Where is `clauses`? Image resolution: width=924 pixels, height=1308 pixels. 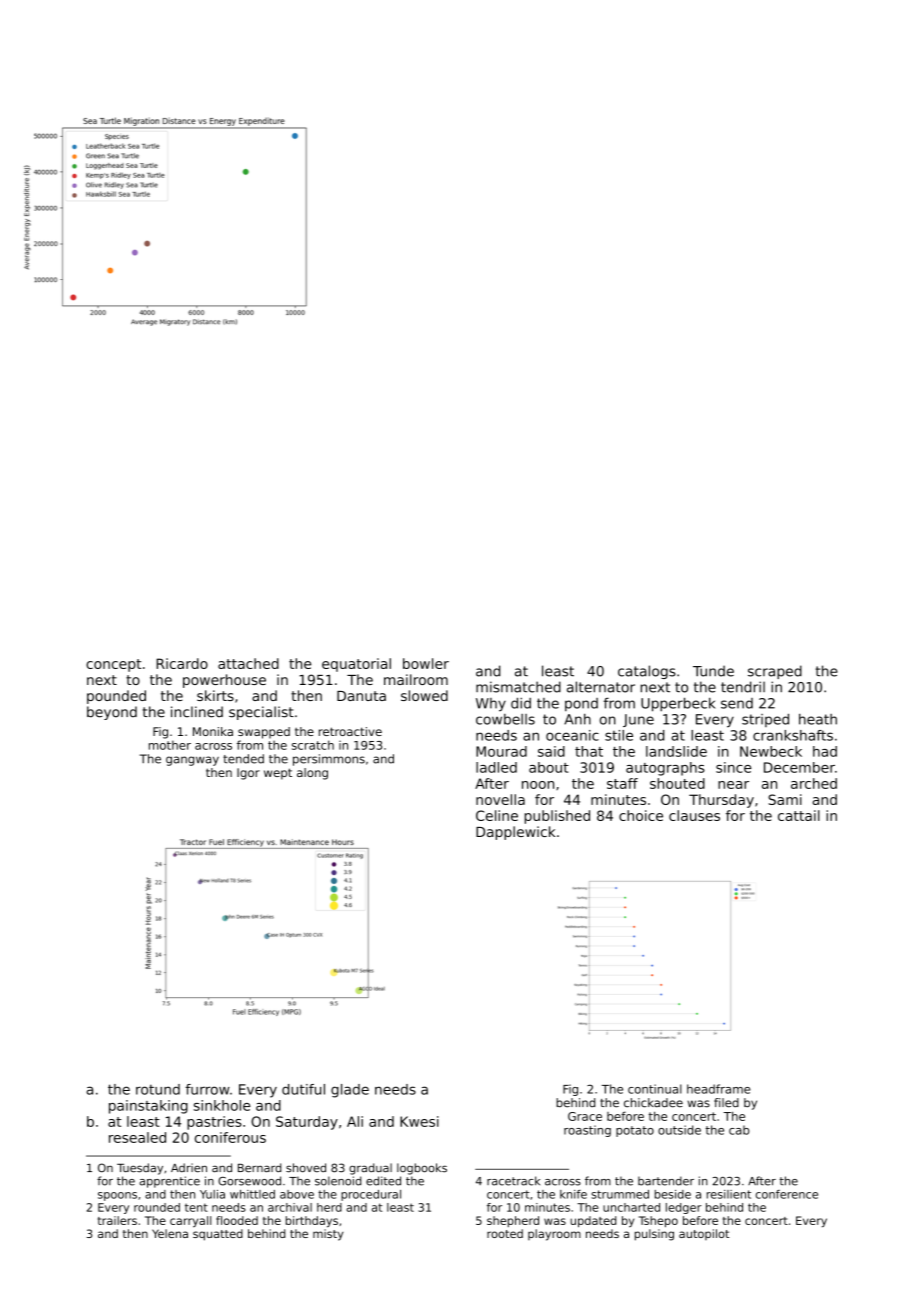 clauses is located at coordinates (694, 815).
